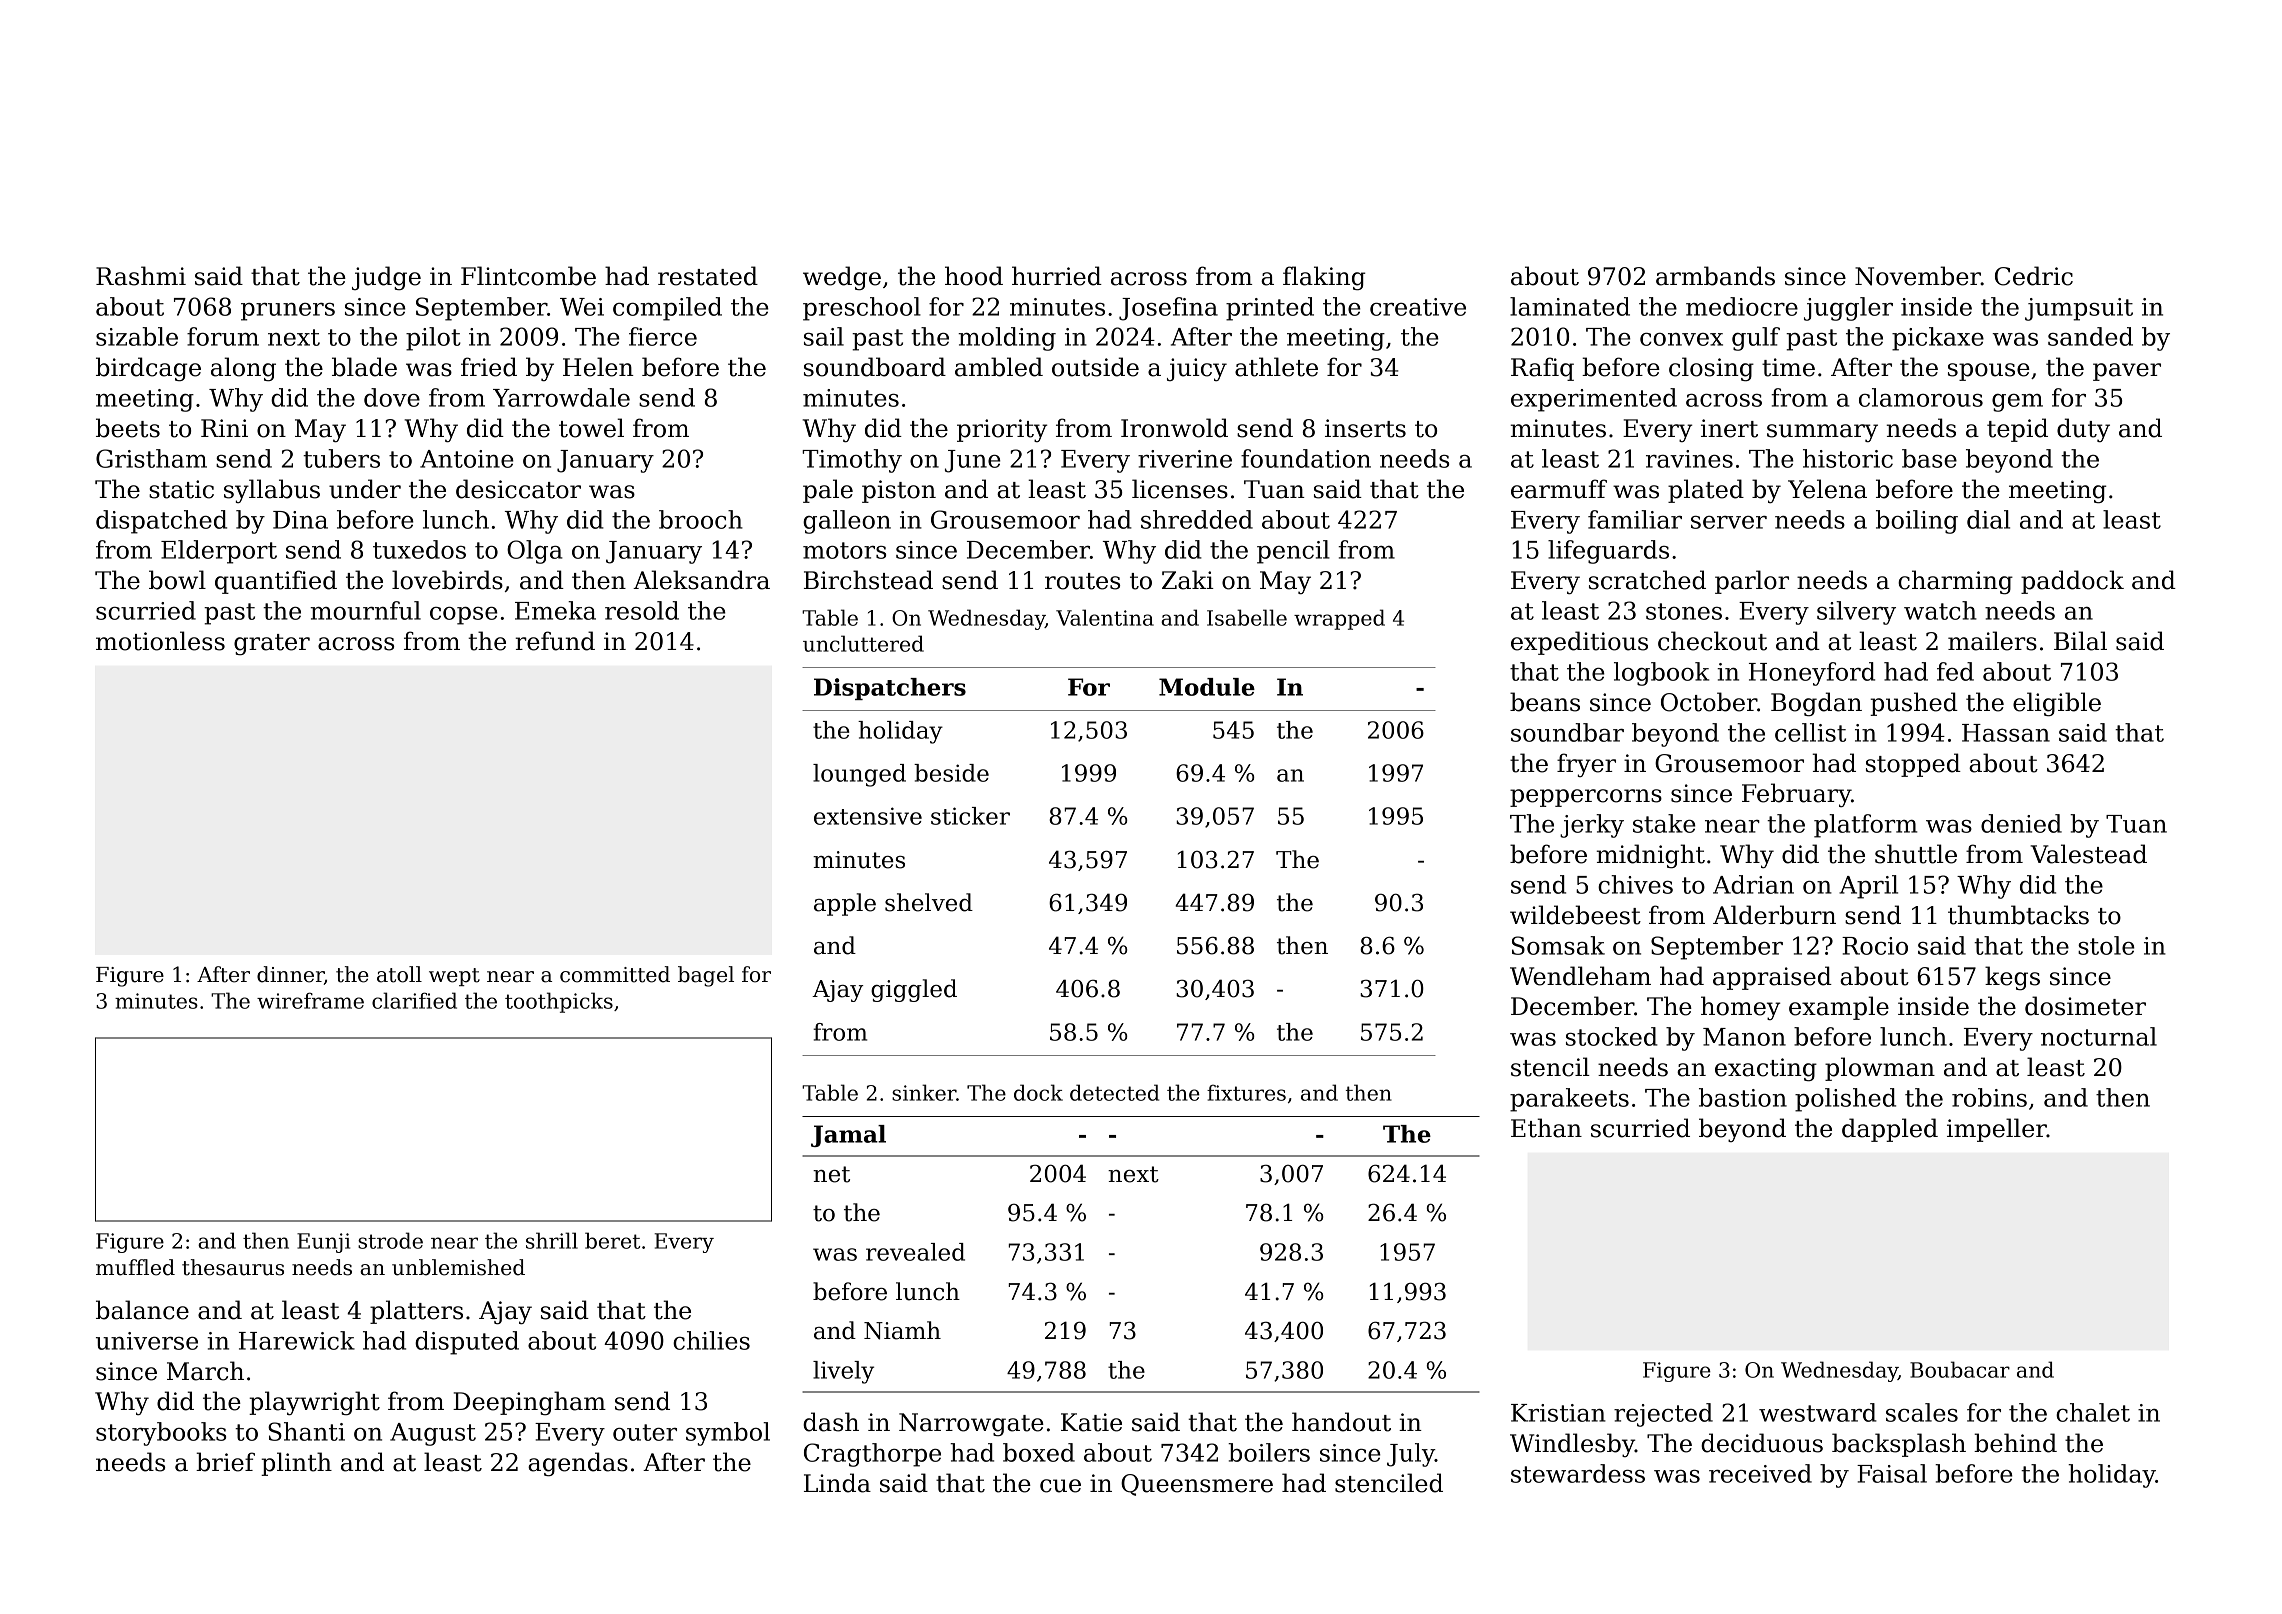  What do you see at coordinates (890, 689) in the page?
I see `Dispatchers` at bounding box center [890, 689].
